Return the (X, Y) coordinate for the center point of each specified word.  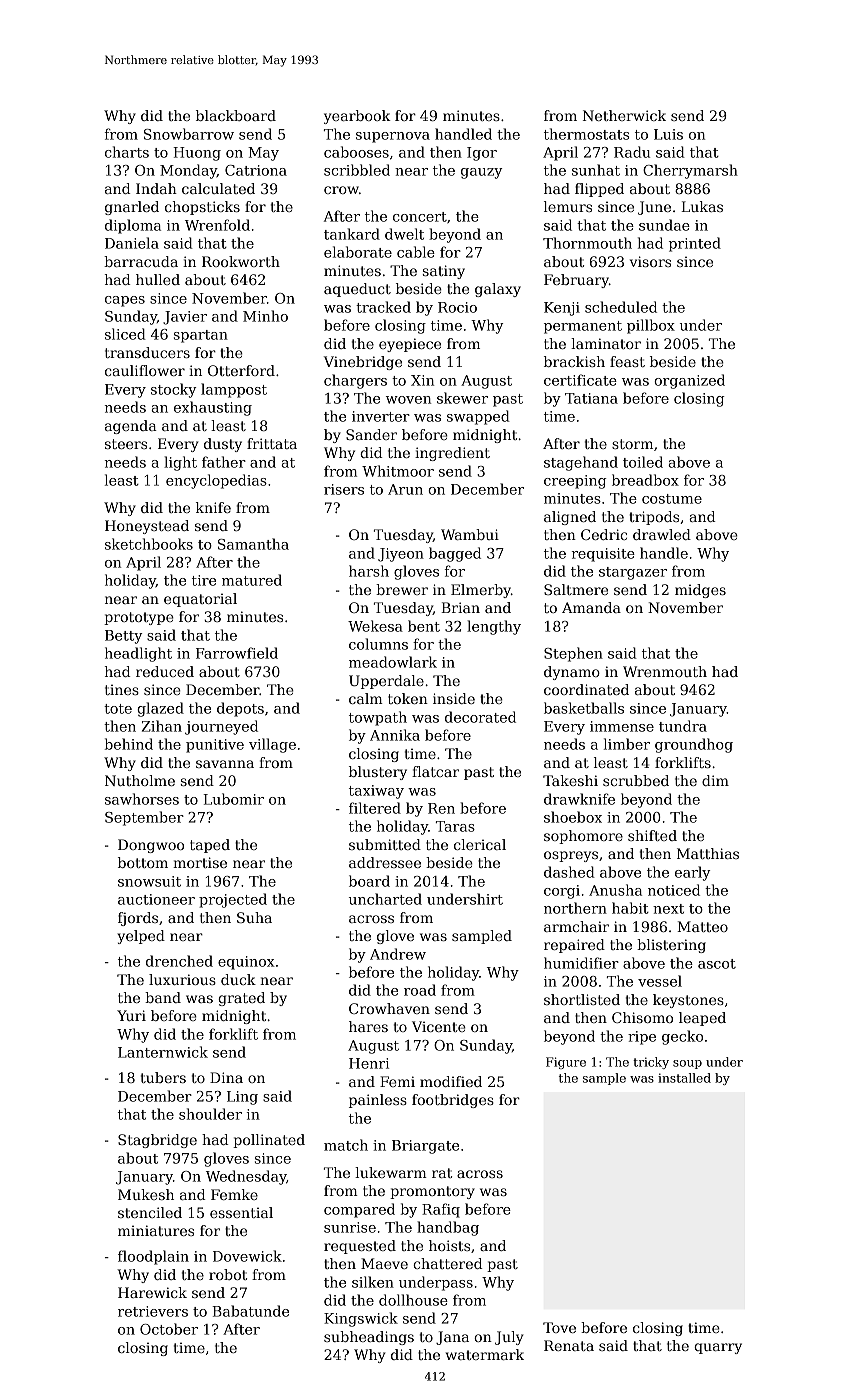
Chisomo (642, 1017)
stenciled (150, 1212)
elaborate (358, 252)
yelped (141, 937)
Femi (397, 1081)
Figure (566, 1063)
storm (632, 444)
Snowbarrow (189, 134)
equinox (246, 963)
